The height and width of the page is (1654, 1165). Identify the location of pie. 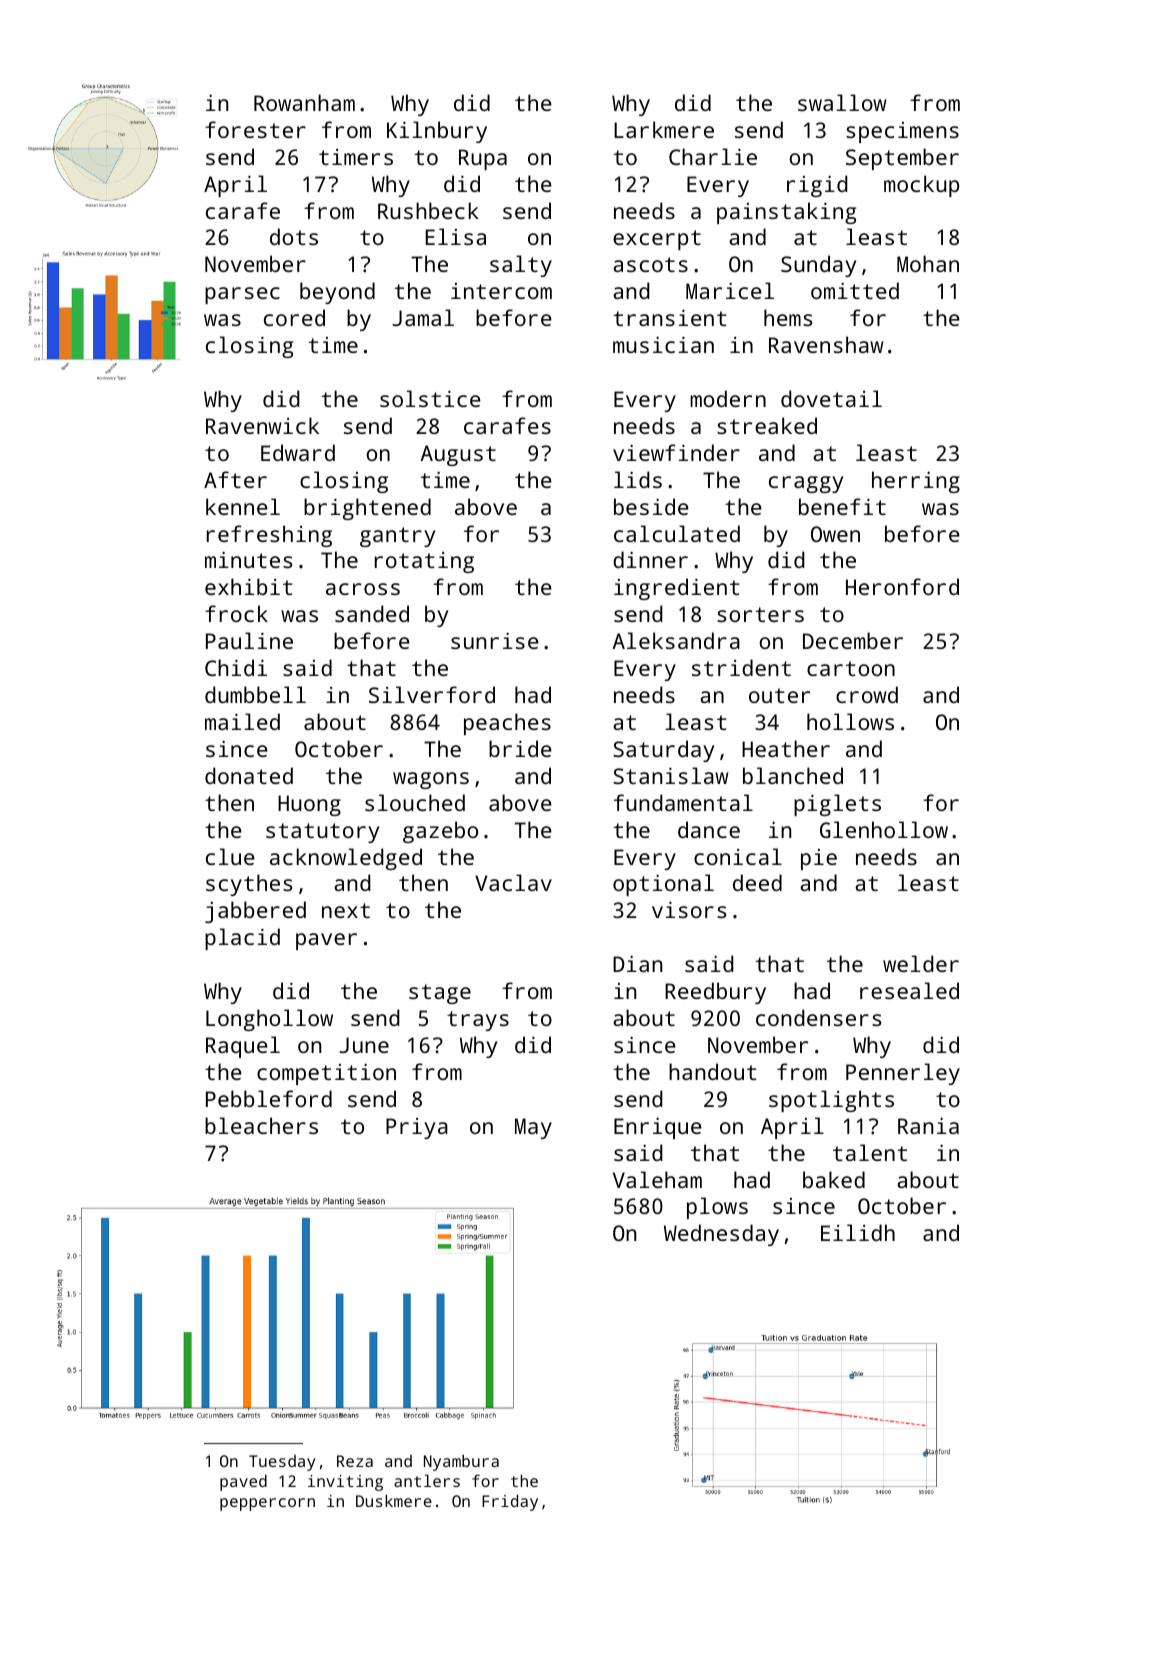
(819, 859).
